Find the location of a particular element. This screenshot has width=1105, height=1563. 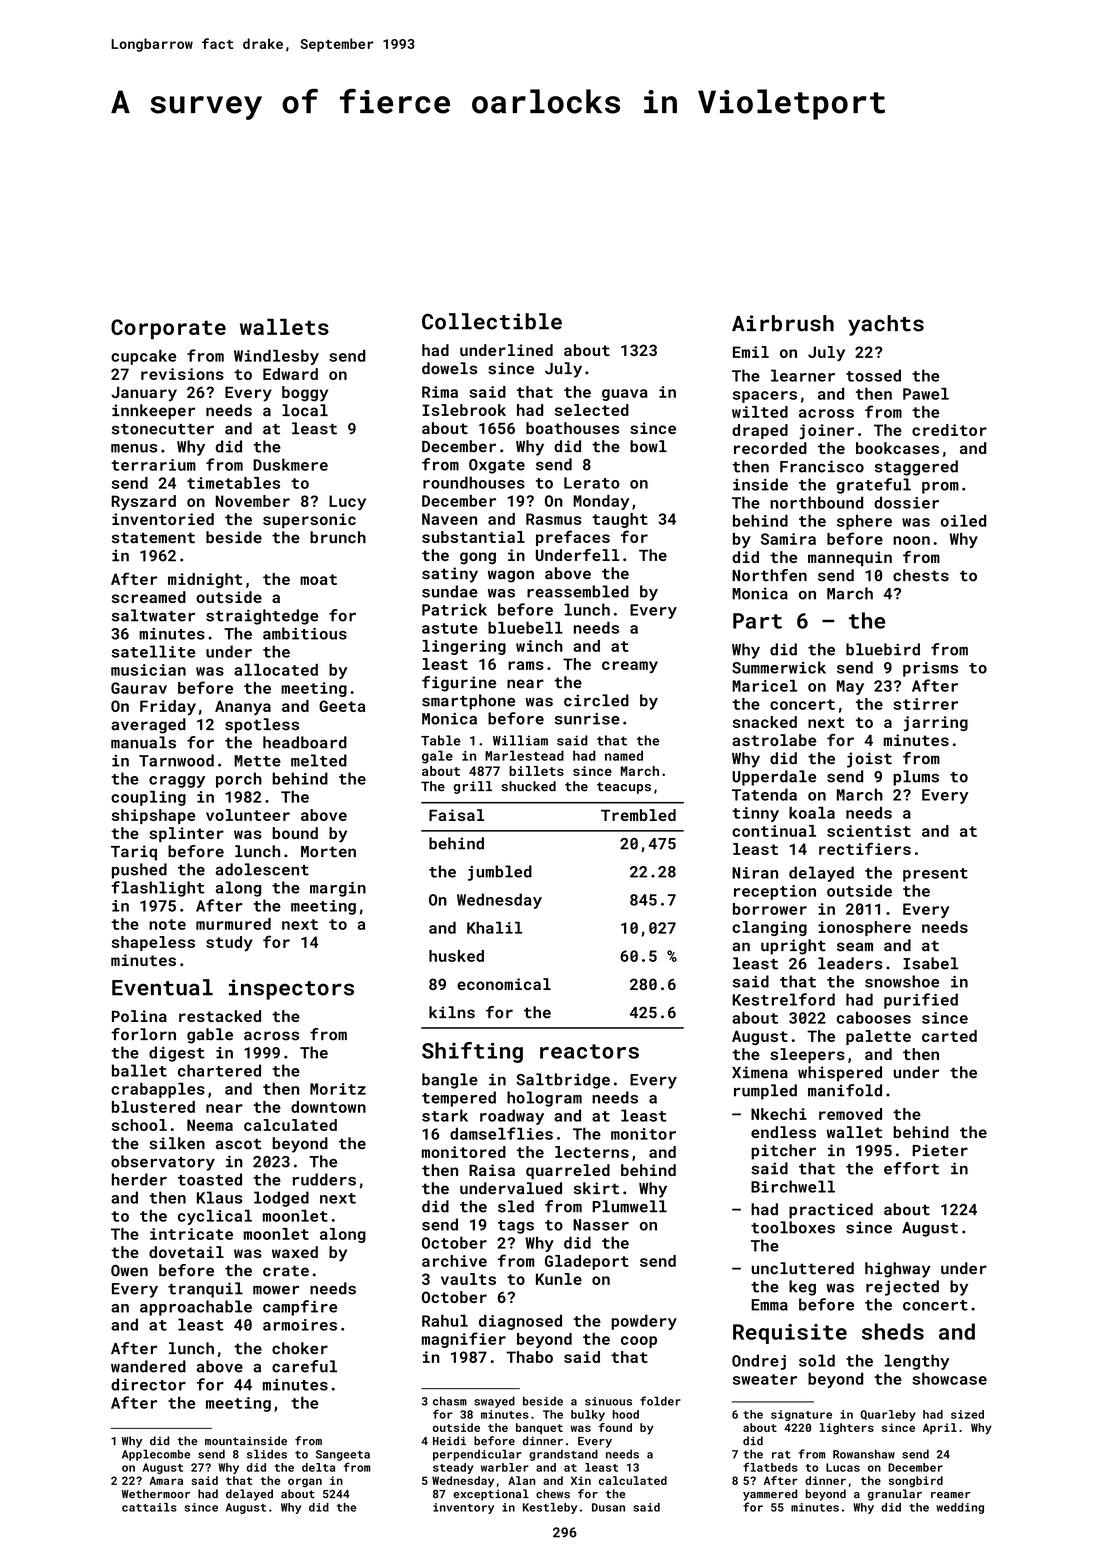

Saltbridge is located at coordinates (563, 1081).
